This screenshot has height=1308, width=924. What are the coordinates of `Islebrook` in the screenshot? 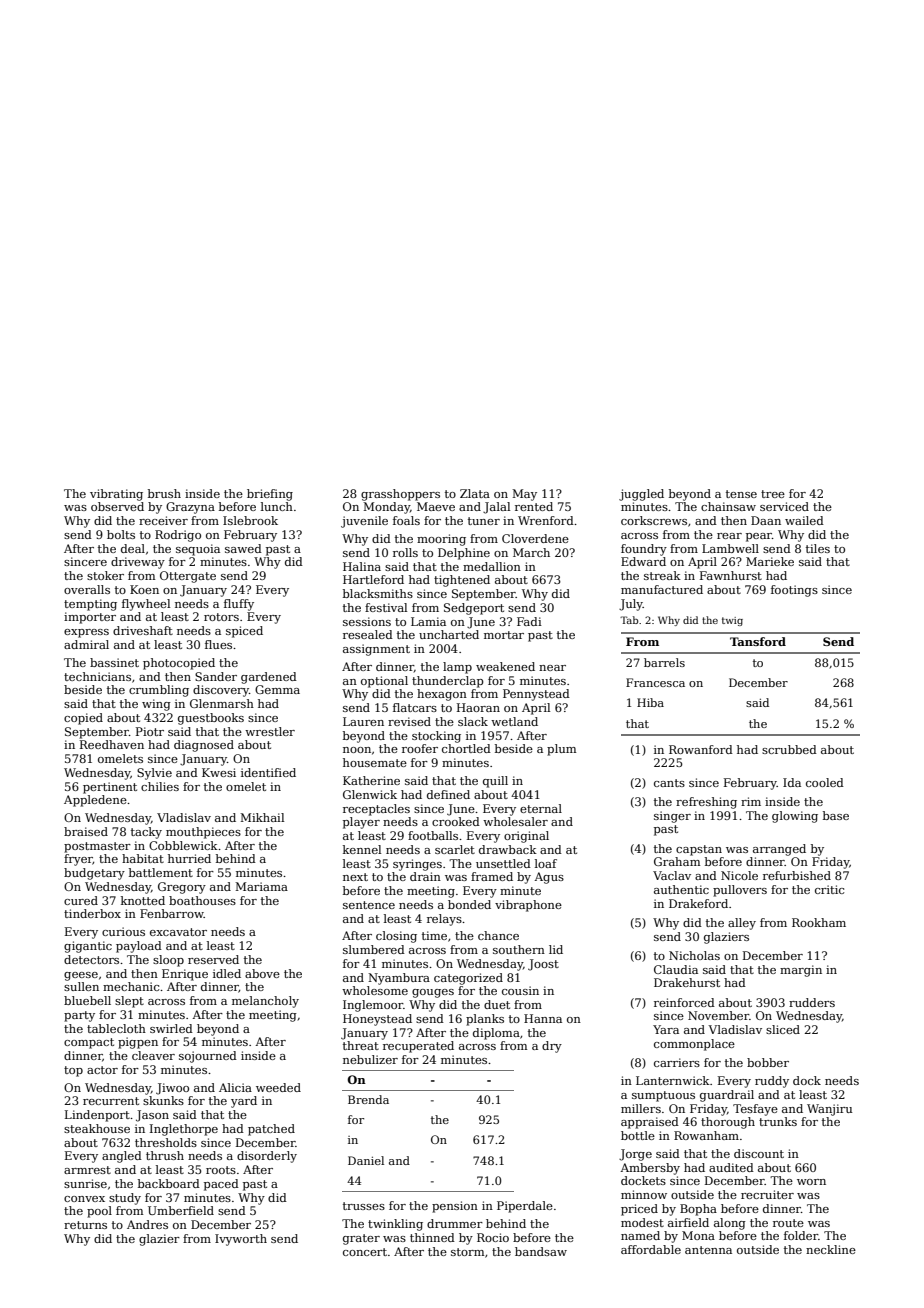 It's located at (250, 520).
